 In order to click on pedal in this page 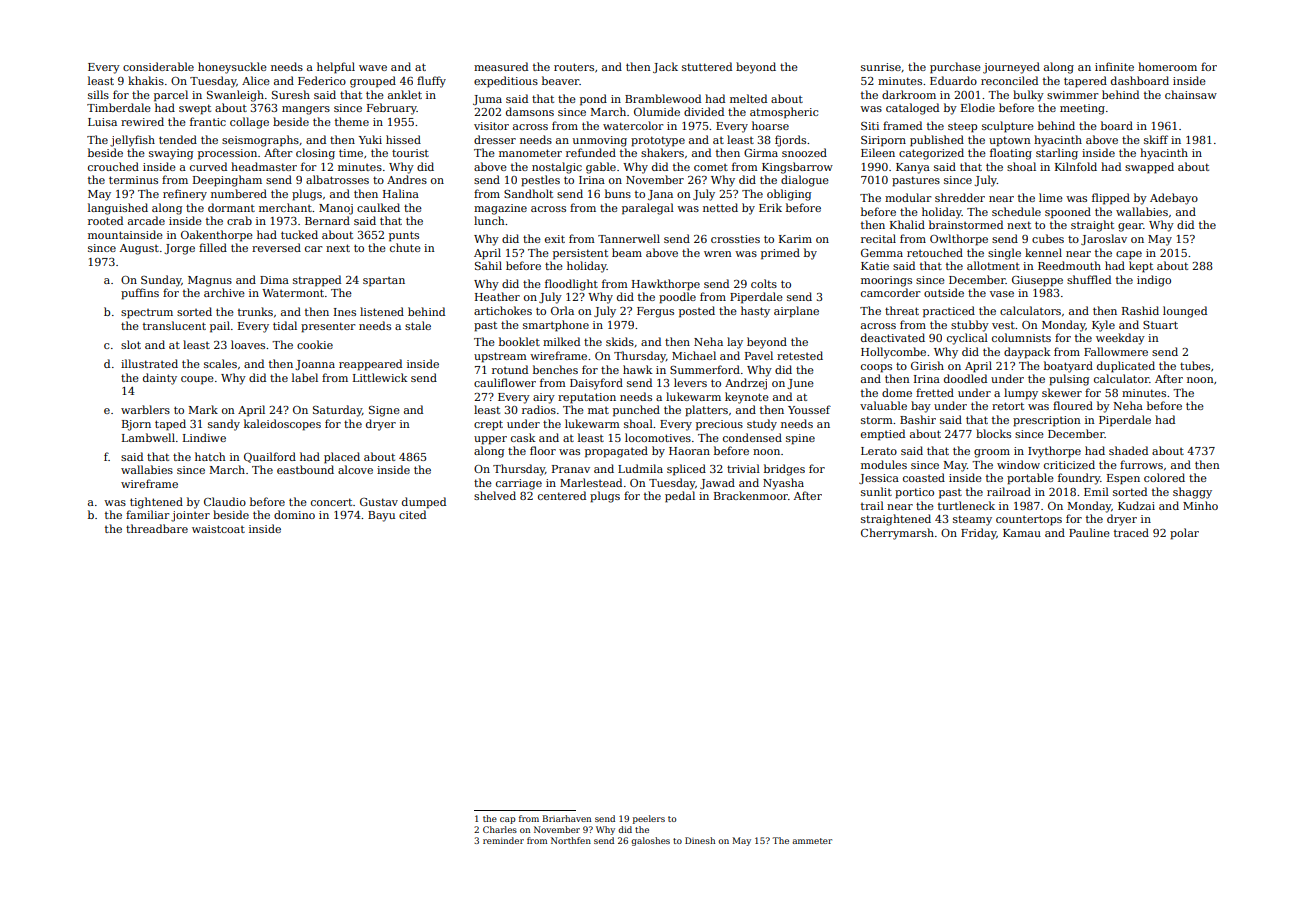, I will do `click(680, 497)`.
